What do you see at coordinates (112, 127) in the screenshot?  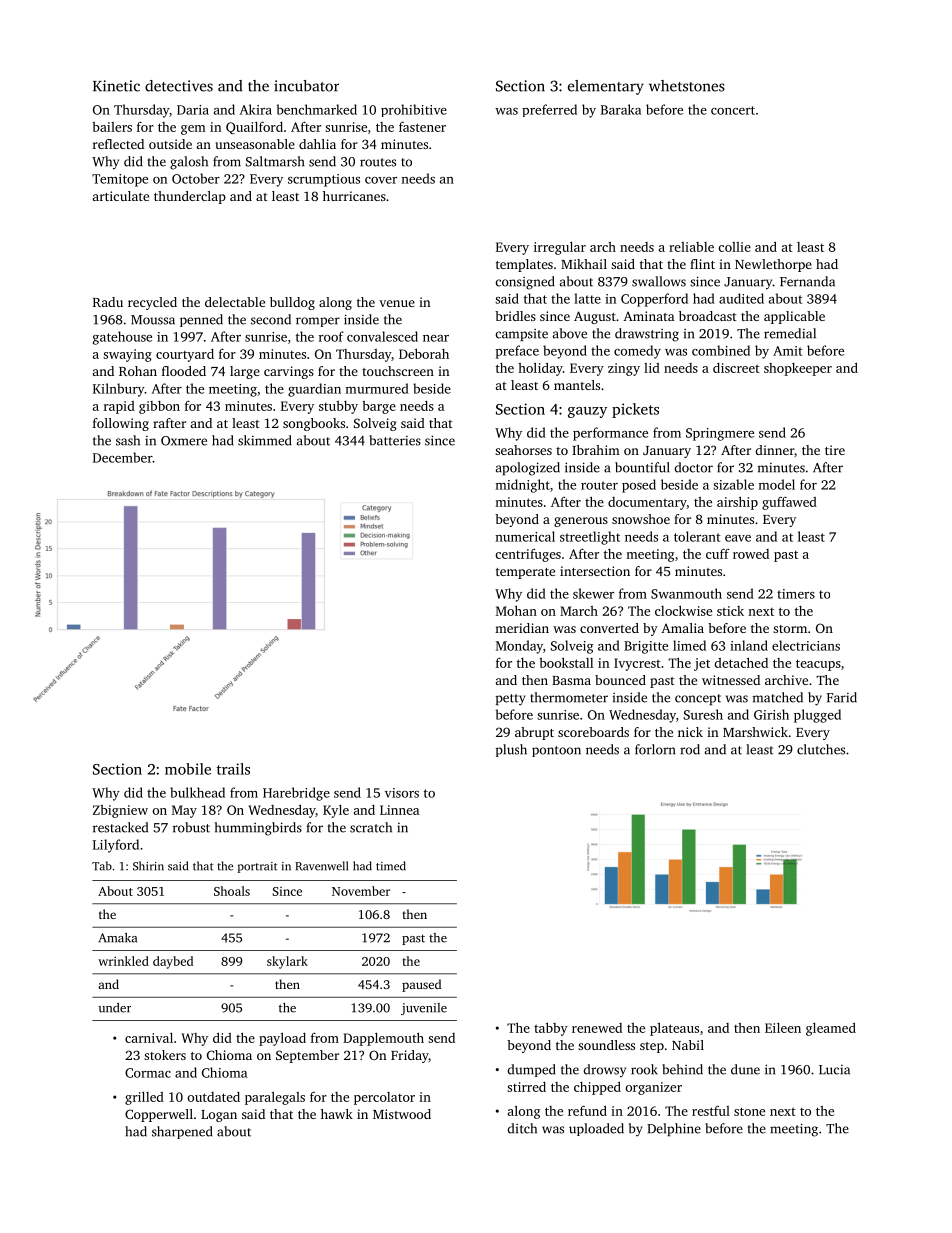 I see `bailers` at bounding box center [112, 127].
